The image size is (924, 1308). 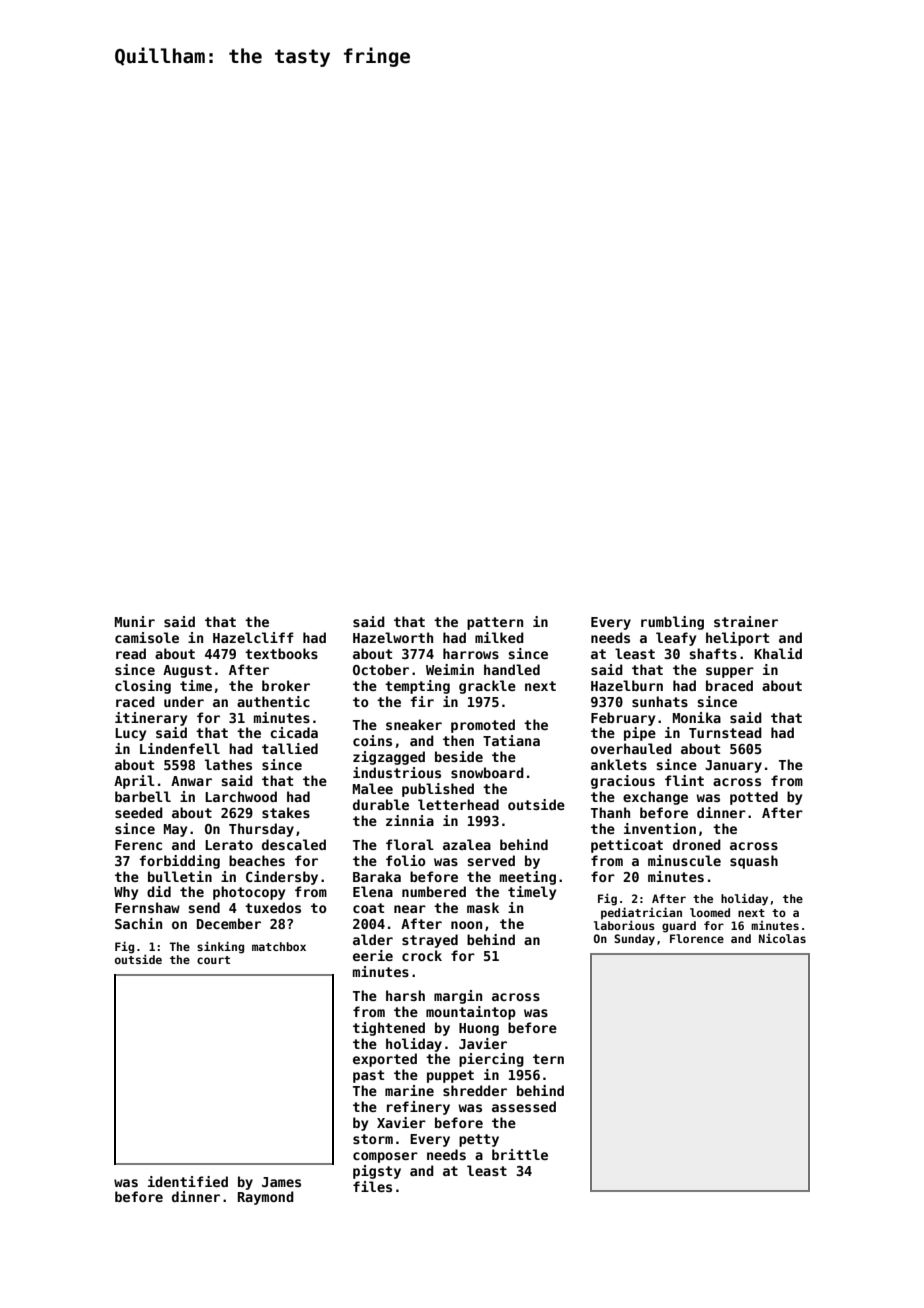 What do you see at coordinates (710, 912) in the page?
I see `loomed` at bounding box center [710, 912].
